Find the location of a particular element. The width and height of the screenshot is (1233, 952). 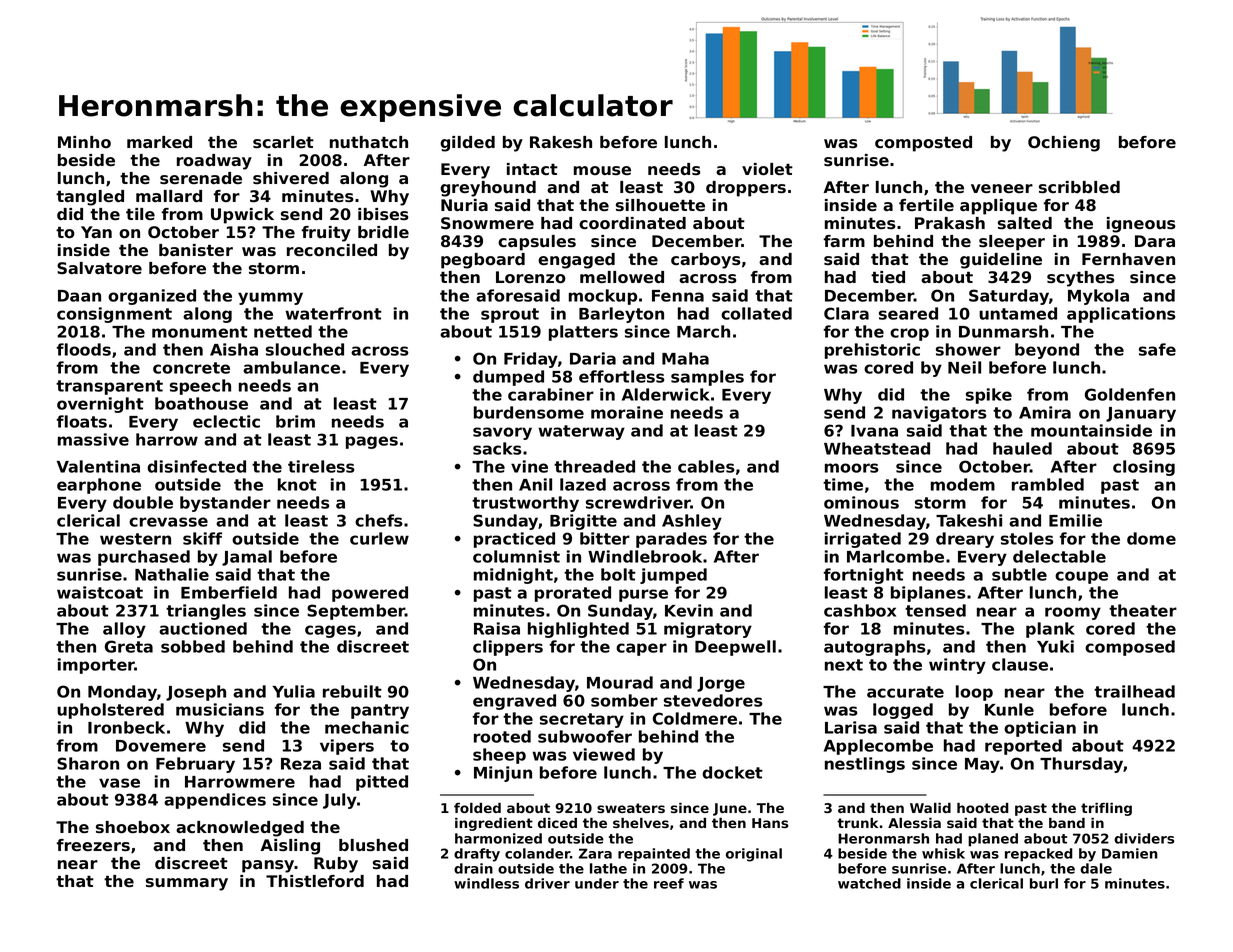

Yan is located at coordinates (96, 232).
